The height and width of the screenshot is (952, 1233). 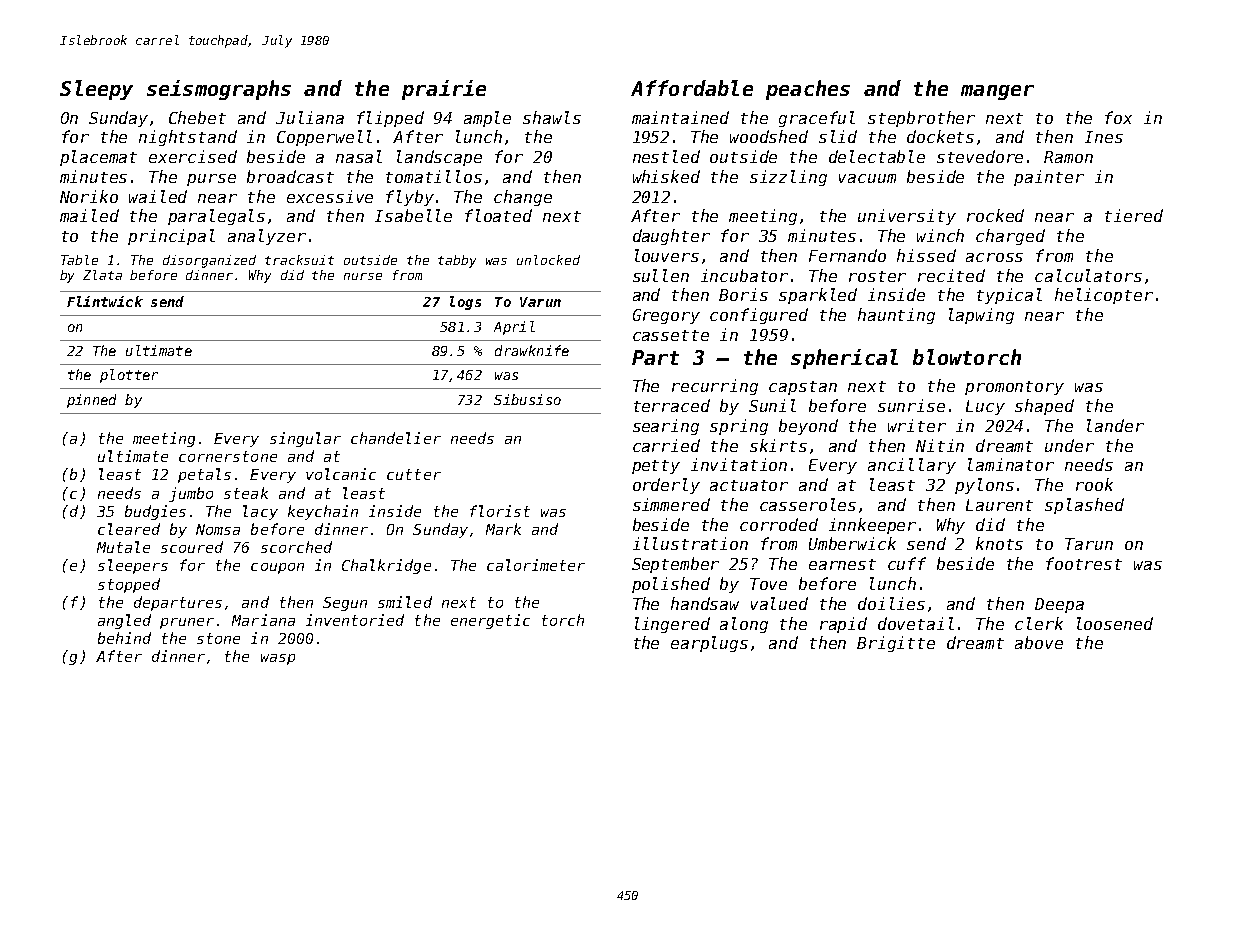 What do you see at coordinates (671, 504) in the screenshot?
I see `simmered` at bounding box center [671, 504].
